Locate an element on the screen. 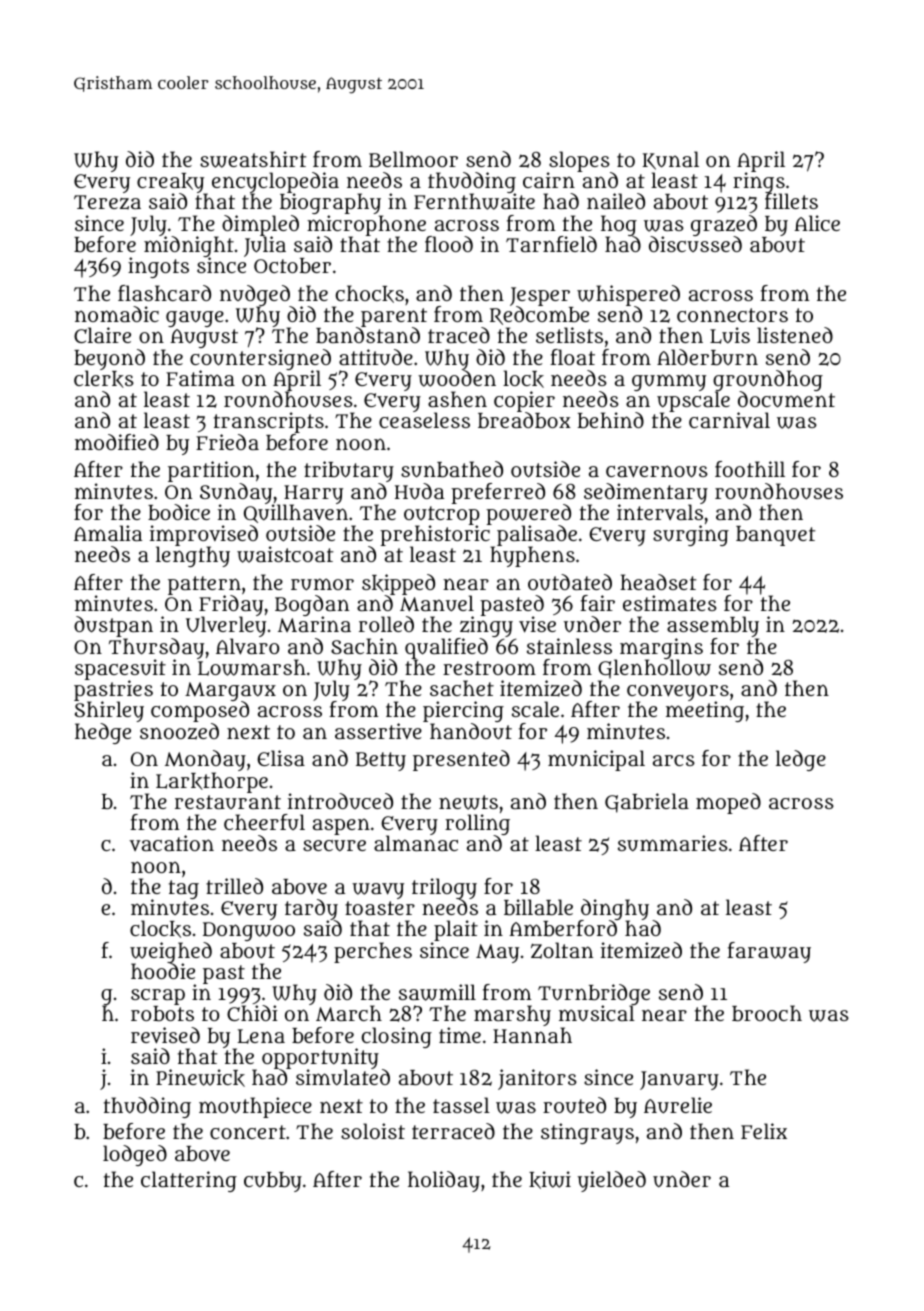  outcrop is located at coordinates (442, 516).
